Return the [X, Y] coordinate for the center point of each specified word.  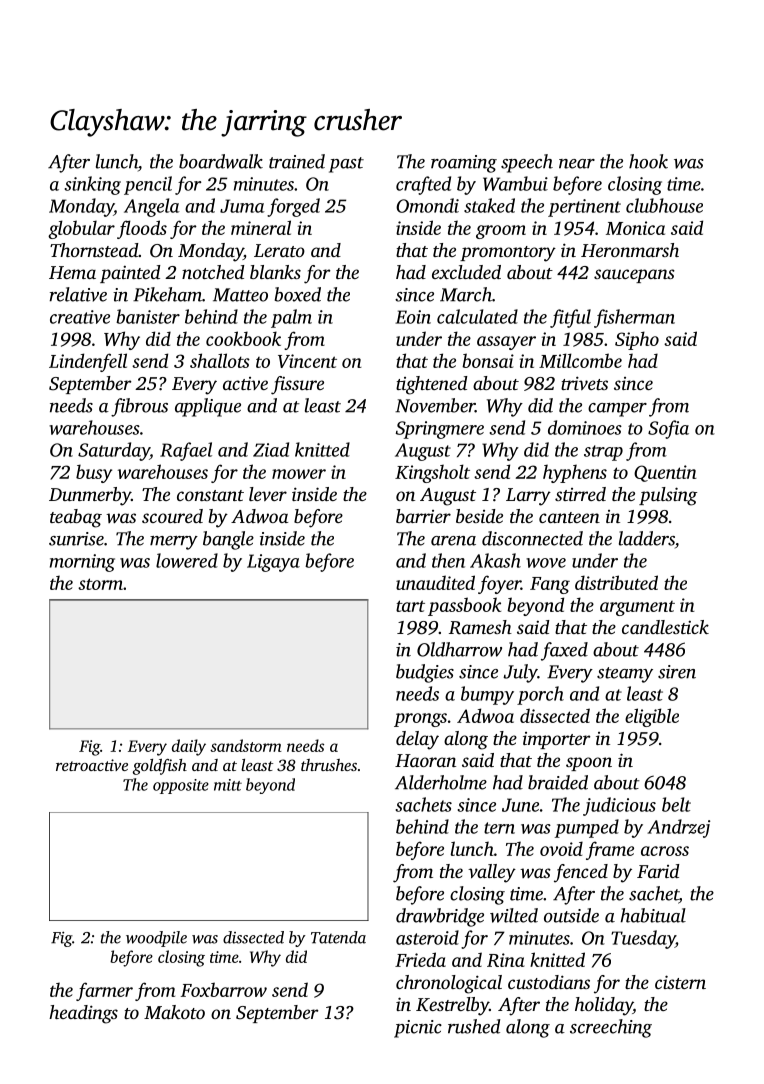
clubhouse [664, 205]
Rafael [186, 451]
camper [617, 410]
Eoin [413, 317]
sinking [93, 185]
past [346, 165]
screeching [611, 1028]
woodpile [156, 939]
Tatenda [338, 937]
